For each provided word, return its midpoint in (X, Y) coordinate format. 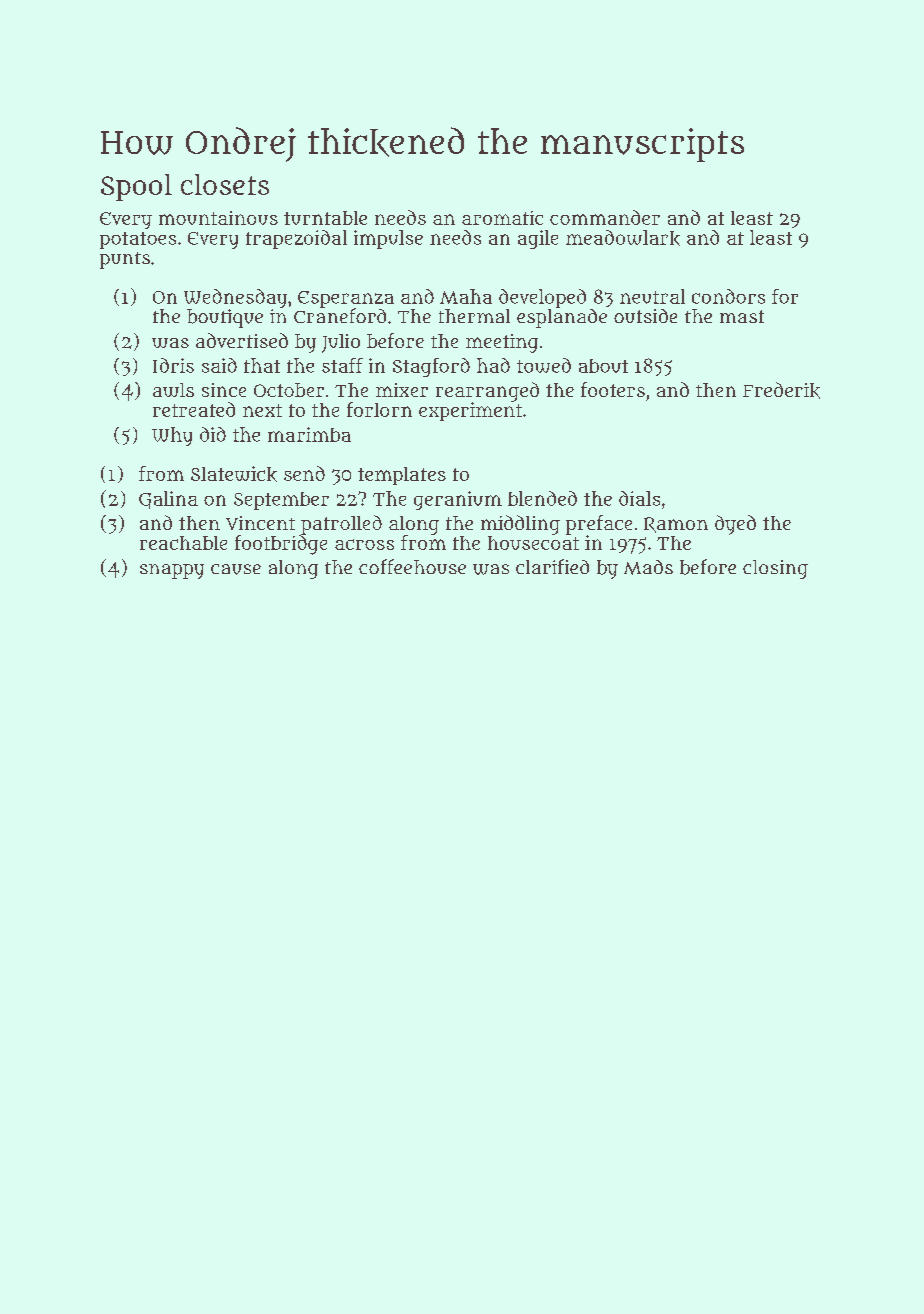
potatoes (138, 240)
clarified (552, 566)
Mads (648, 567)
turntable (325, 218)
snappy (172, 571)
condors (728, 296)
